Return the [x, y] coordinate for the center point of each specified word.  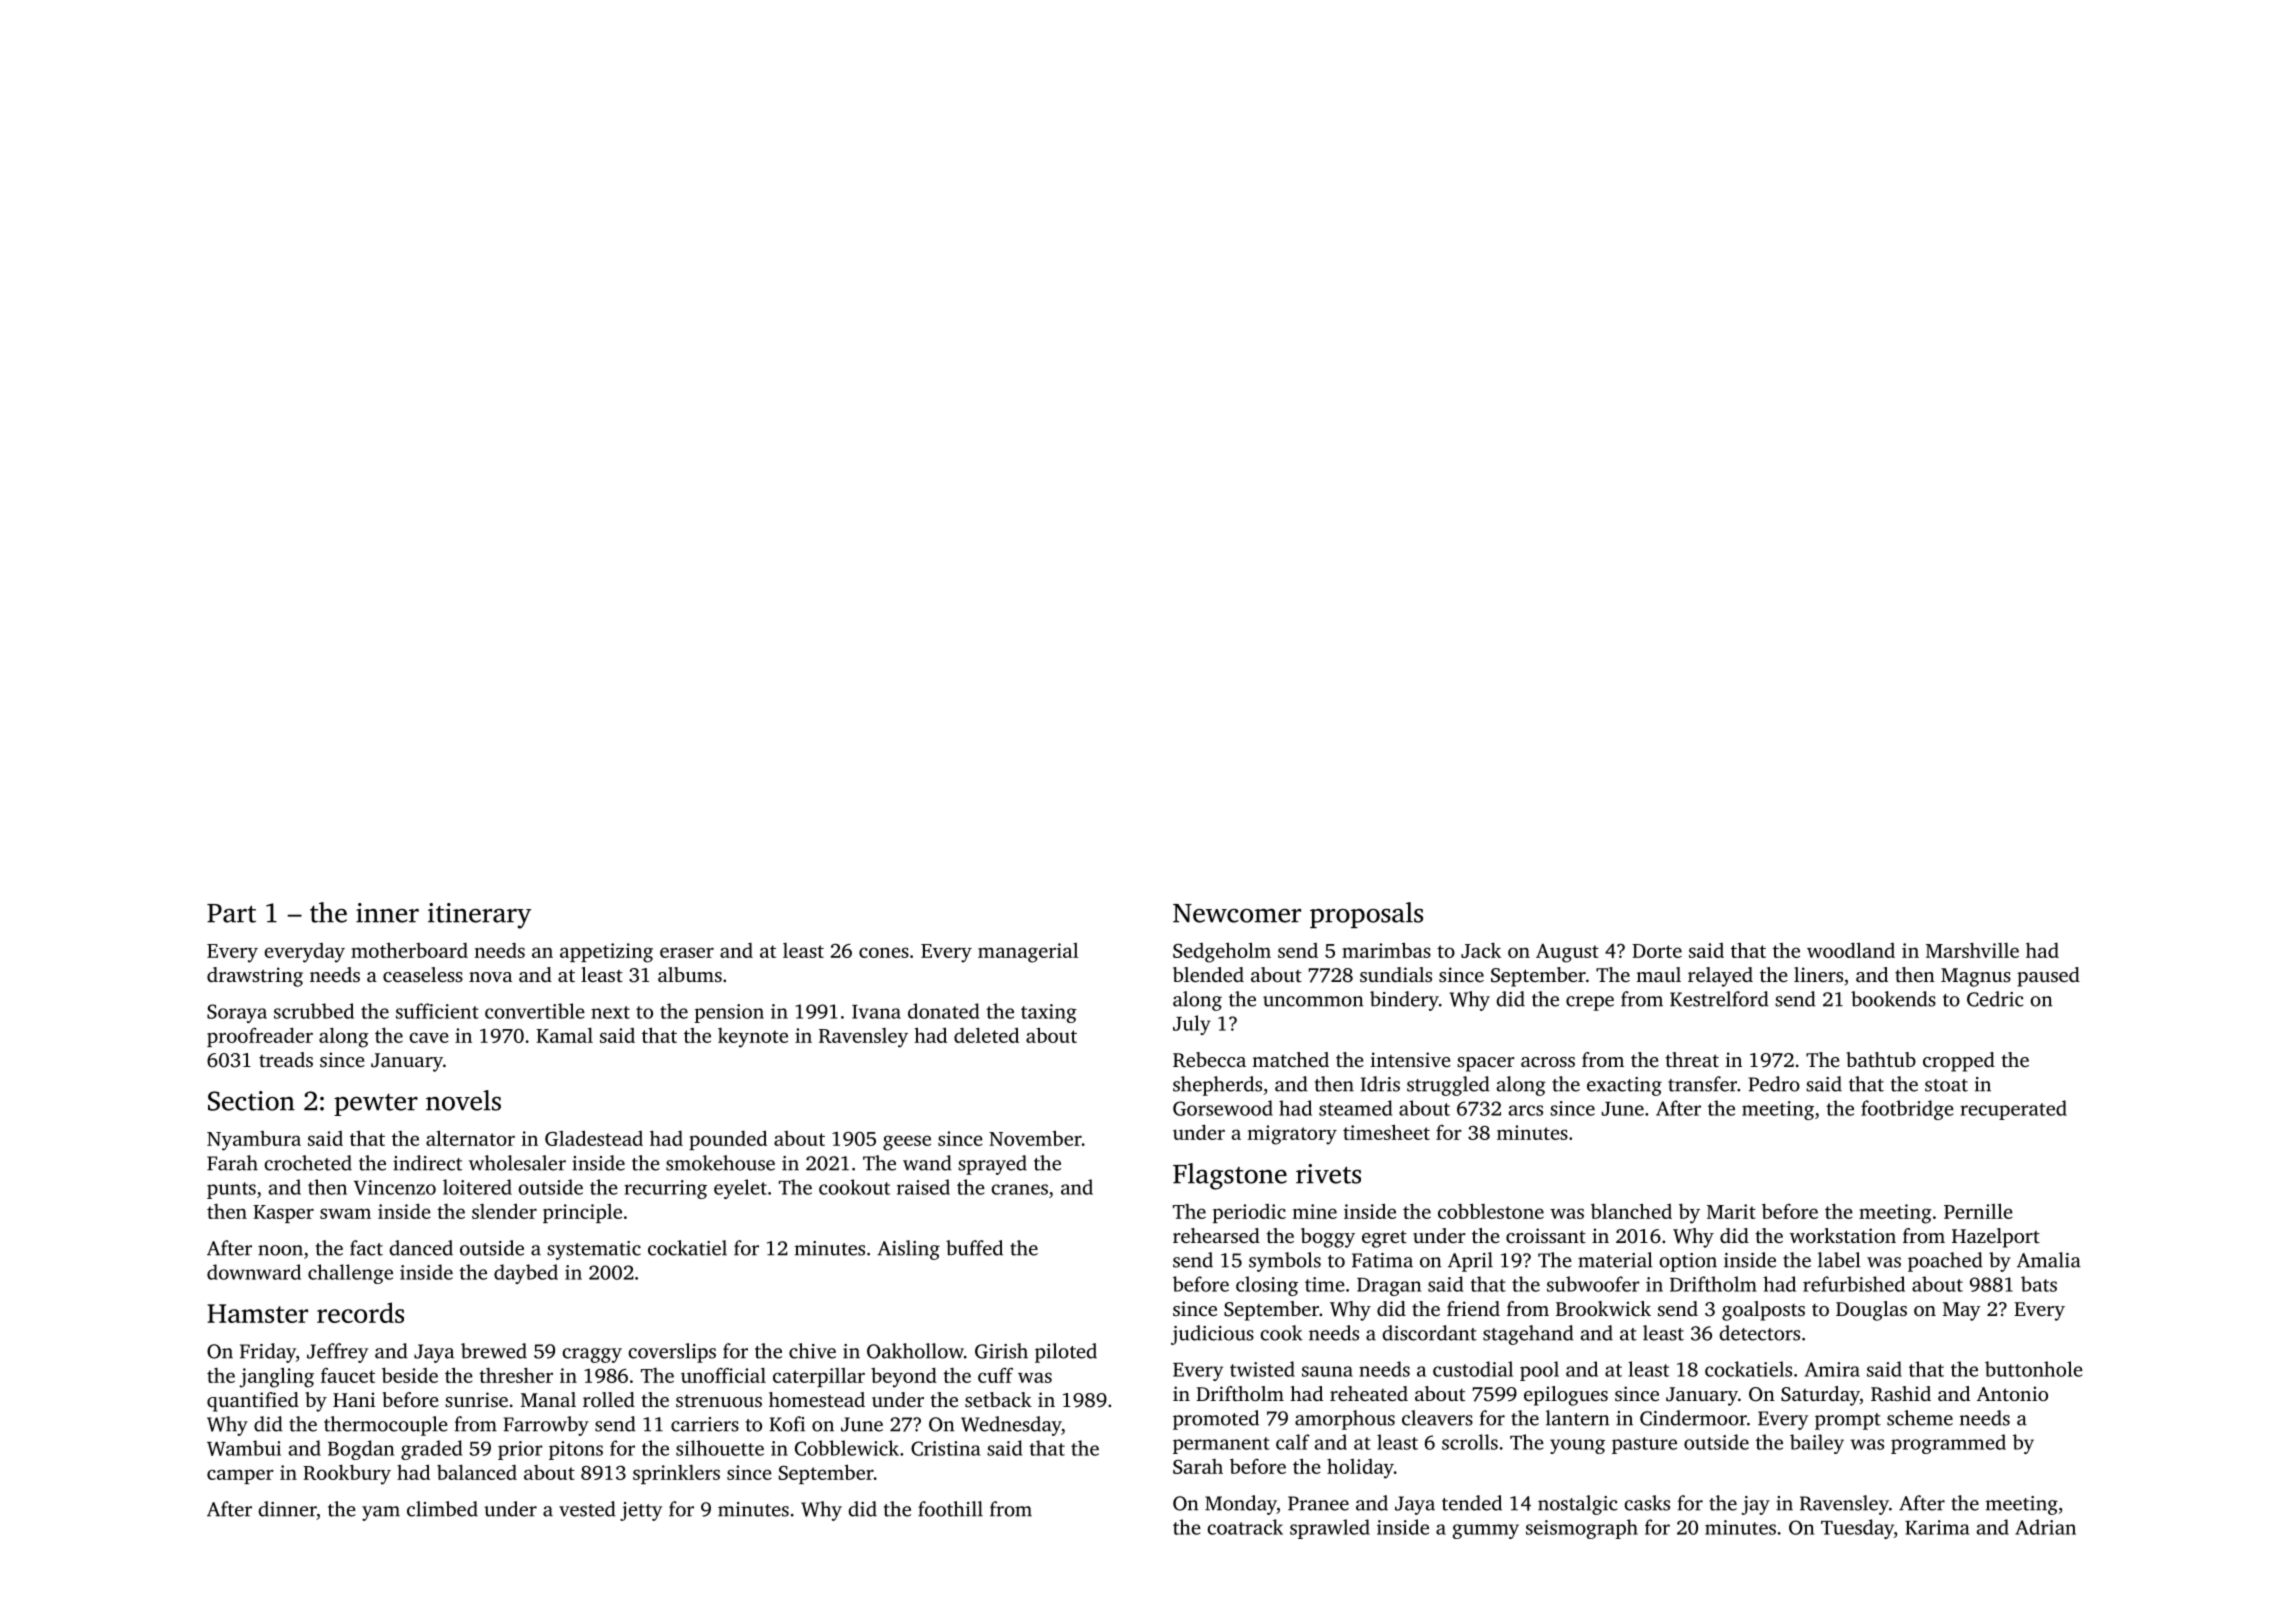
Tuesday [1857, 1529]
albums [690, 974]
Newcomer [1237, 913]
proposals [1366, 915]
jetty [641, 1511]
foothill [950, 1509]
